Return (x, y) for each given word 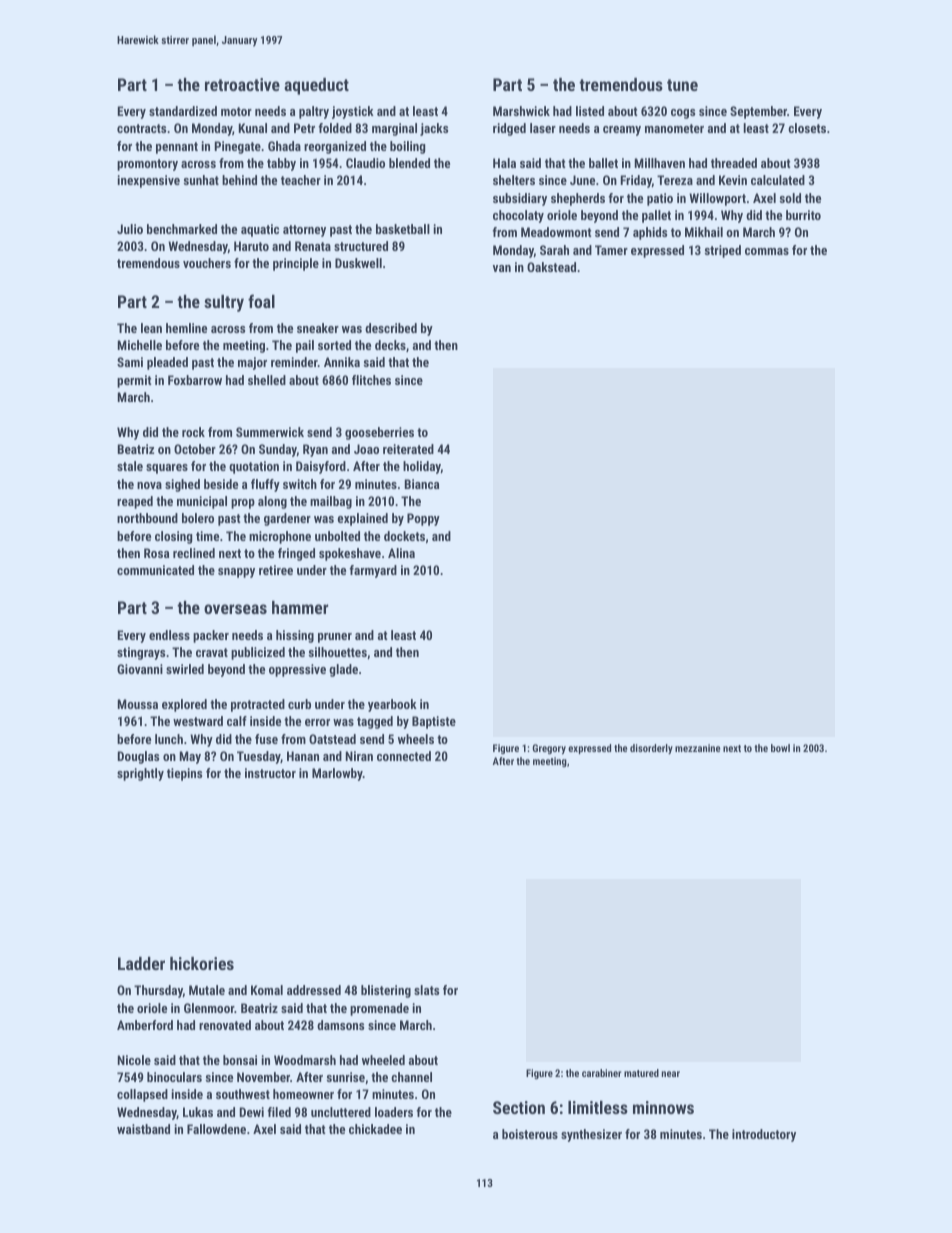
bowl (780, 748)
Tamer (611, 250)
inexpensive (149, 181)
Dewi (252, 1112)
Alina (401, 553)
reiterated (408, 449)
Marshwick (521, 111)
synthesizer (591, 1135)
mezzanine (697, 748)
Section (519, 1107)
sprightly (140, 774)
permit (134, 381)
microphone (280, 537)
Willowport (717, 199)
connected (404, 756)
